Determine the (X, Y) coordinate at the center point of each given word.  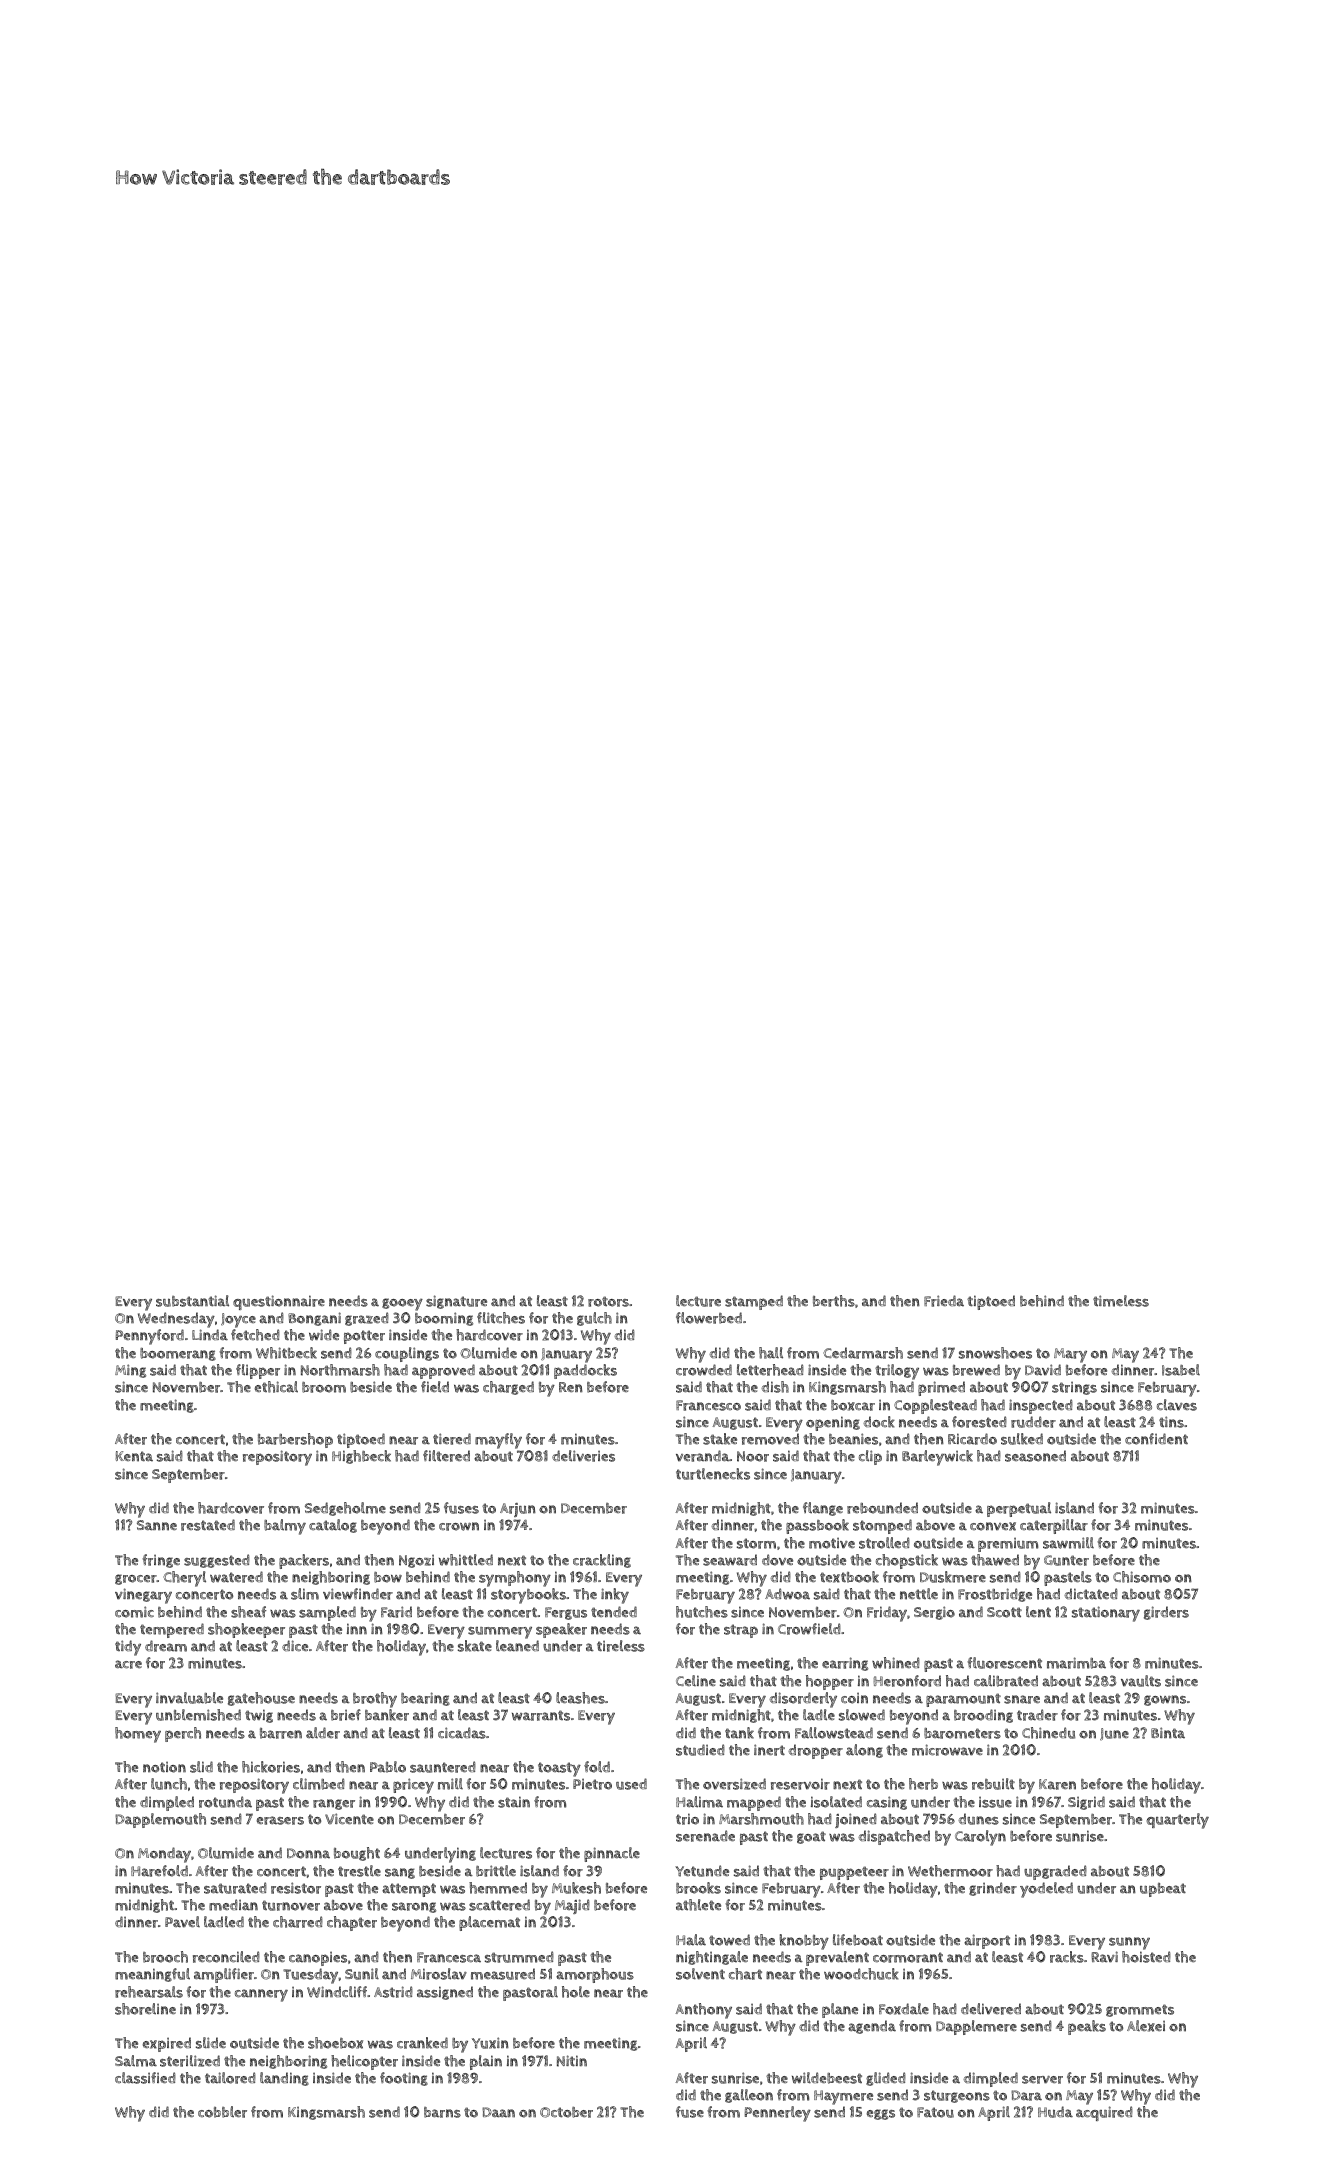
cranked (422, 2043)
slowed (862, 1715)
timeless (1121, 1301)
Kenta (134, 1456)
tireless (621, 1646)
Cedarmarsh (863, 1353)
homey (138, 1735)
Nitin (572, 2061)
